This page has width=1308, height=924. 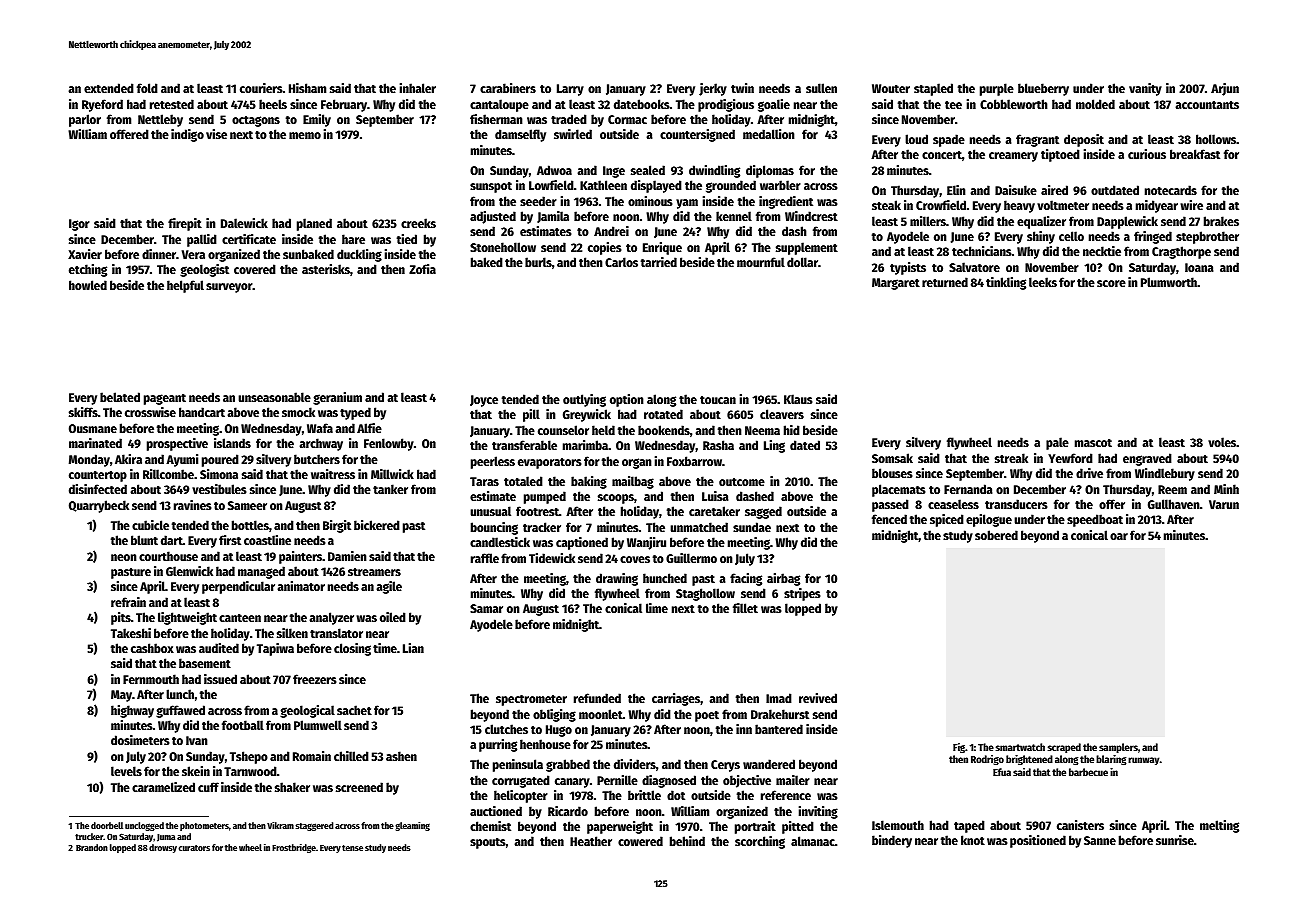 I want to click on wire, so click(x=1191, y=205).
